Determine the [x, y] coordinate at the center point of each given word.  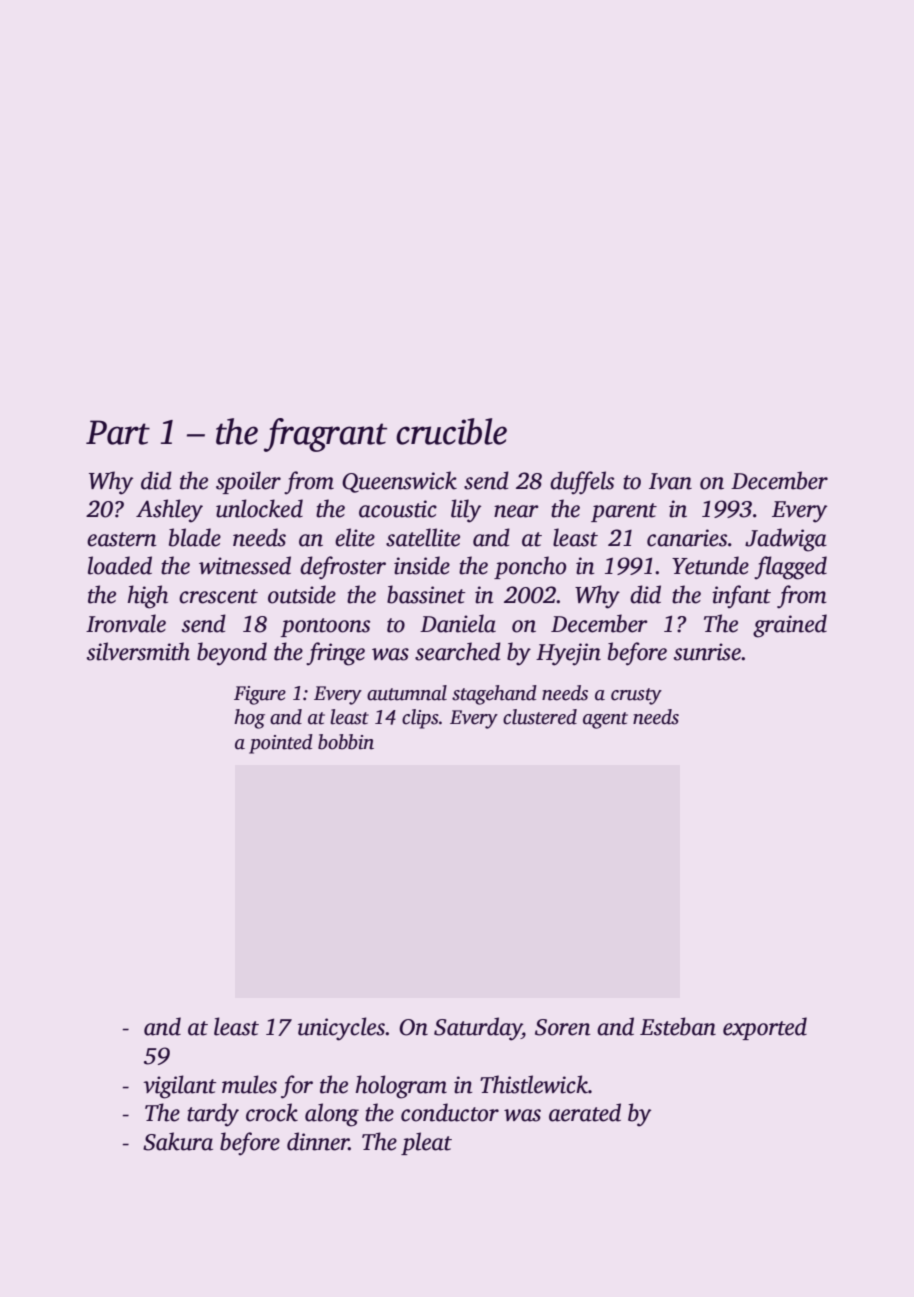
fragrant [325, 435]
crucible [451, 431]
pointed [281, 744]
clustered [540, 717]
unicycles [341, 1029]
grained [790, 626]
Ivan [670, 481]
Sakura [178, 1141]
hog [249, 719]
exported [765, 1028]
